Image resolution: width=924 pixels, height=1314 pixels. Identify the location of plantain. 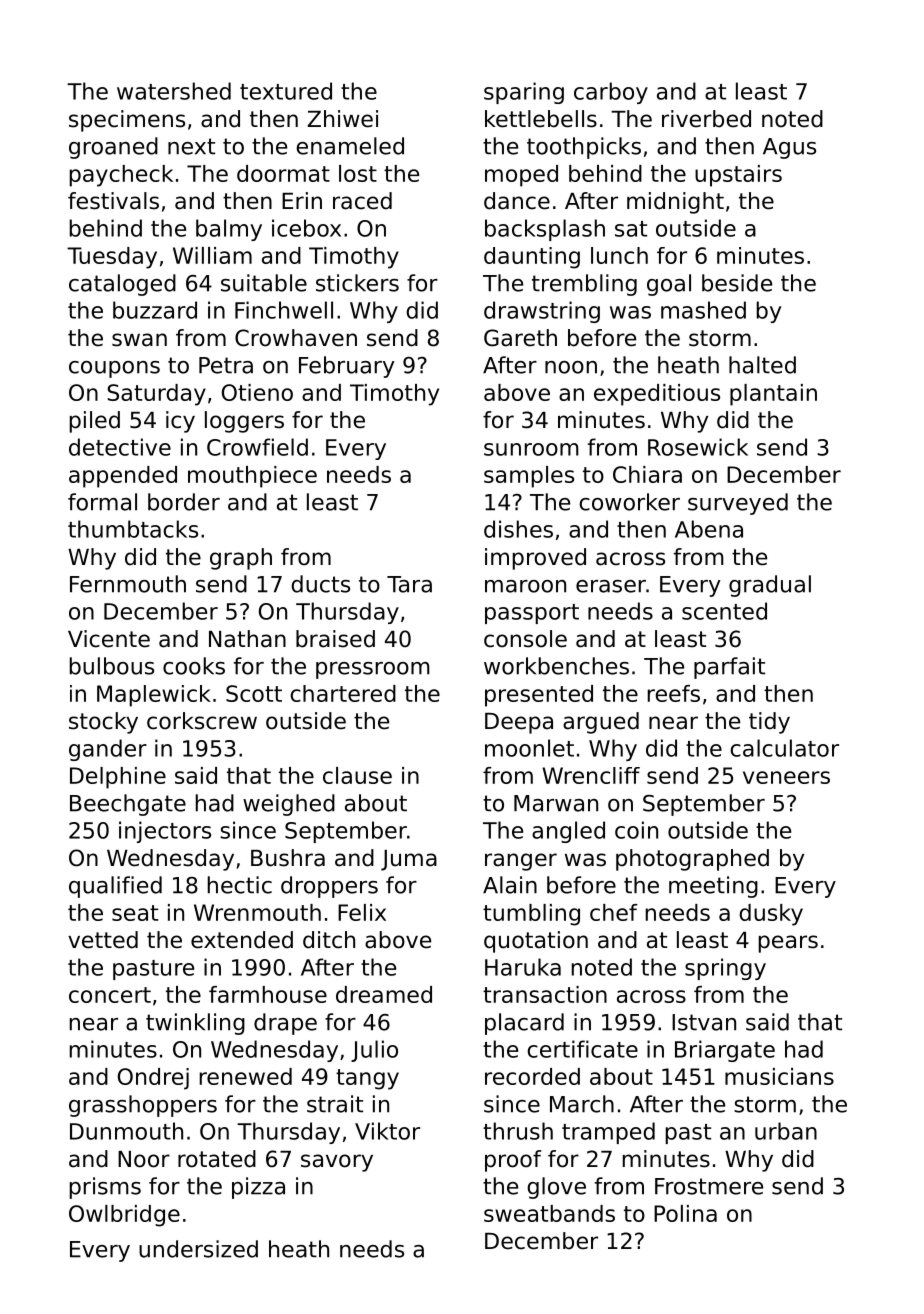
(773, 395).
